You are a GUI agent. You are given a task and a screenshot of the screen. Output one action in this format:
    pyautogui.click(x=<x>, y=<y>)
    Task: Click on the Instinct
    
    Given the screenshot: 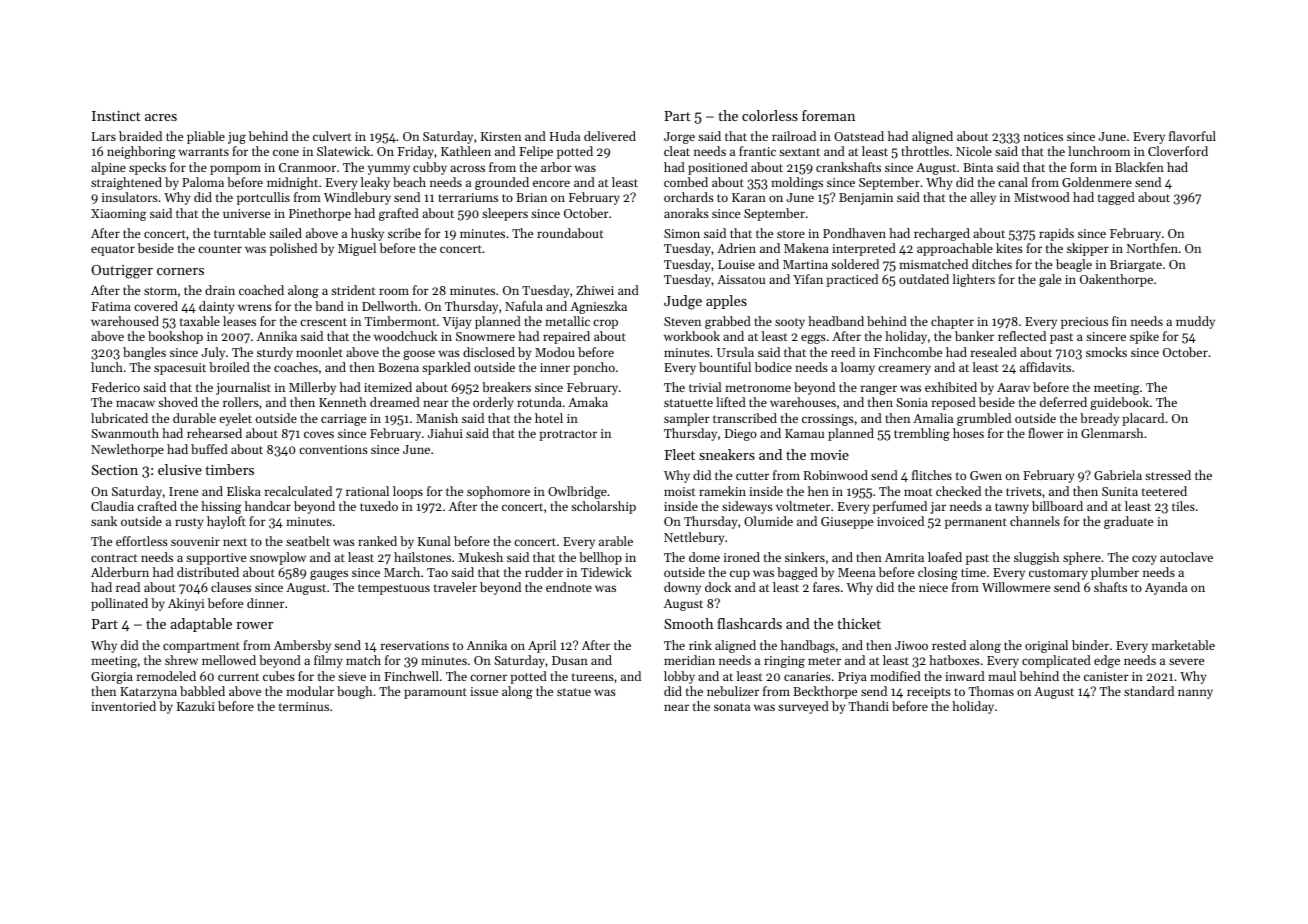 What is the action you would take?
    pyautogui.click(x=116, y=116)
